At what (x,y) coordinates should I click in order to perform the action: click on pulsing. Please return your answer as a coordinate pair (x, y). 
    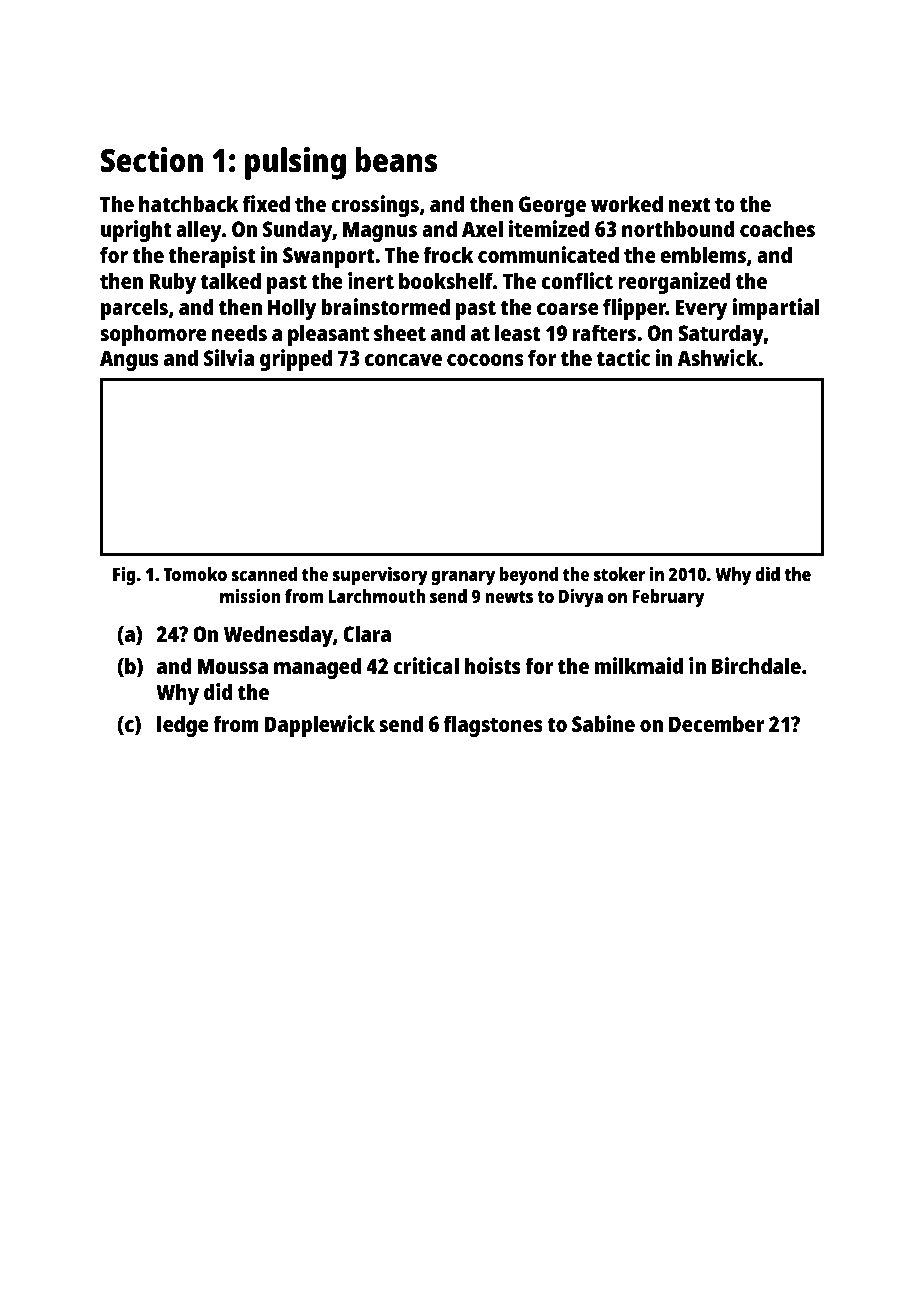
    Looking at the image, I should click on (295, 163).
